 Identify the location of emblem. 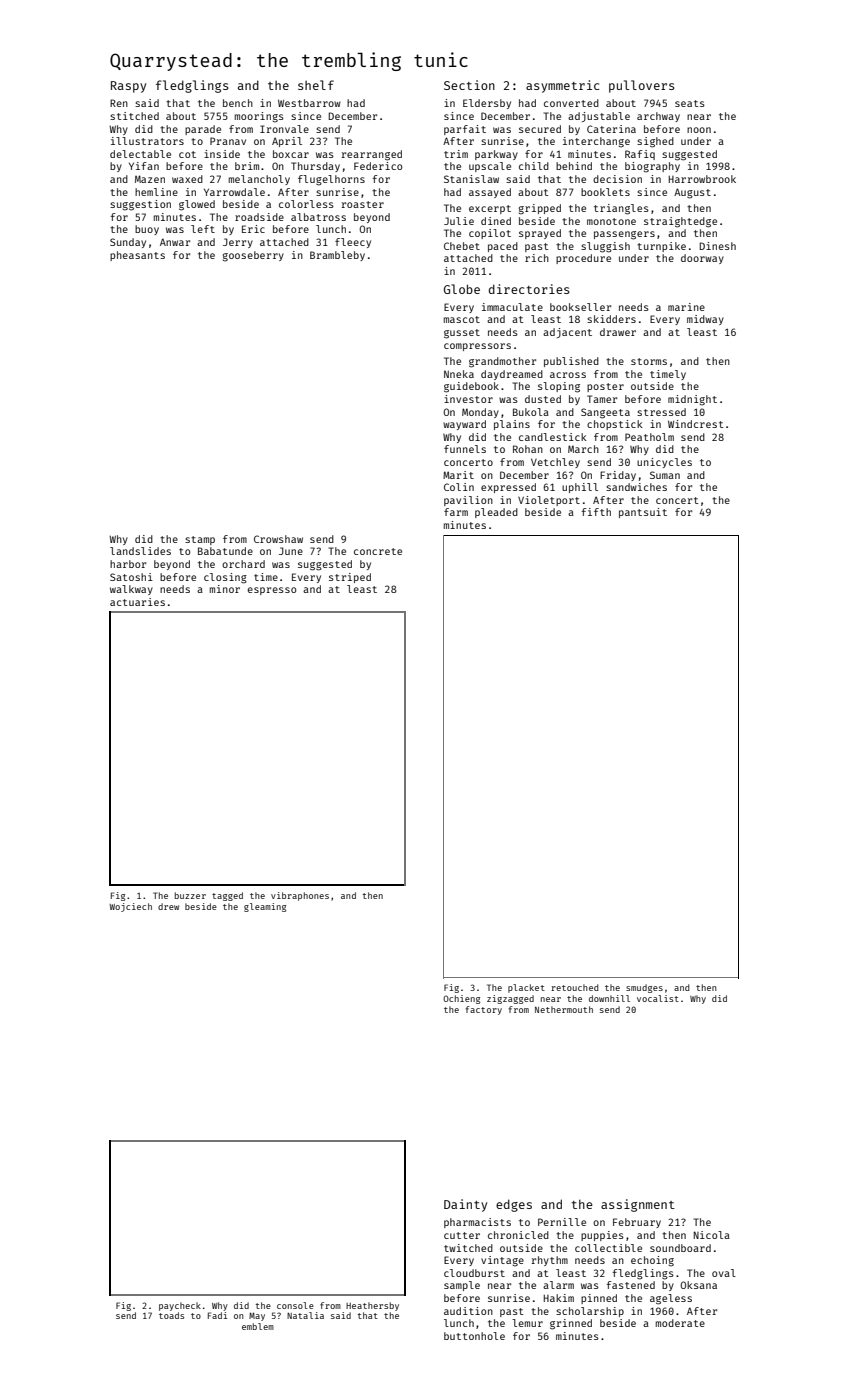
(258, 1326).
